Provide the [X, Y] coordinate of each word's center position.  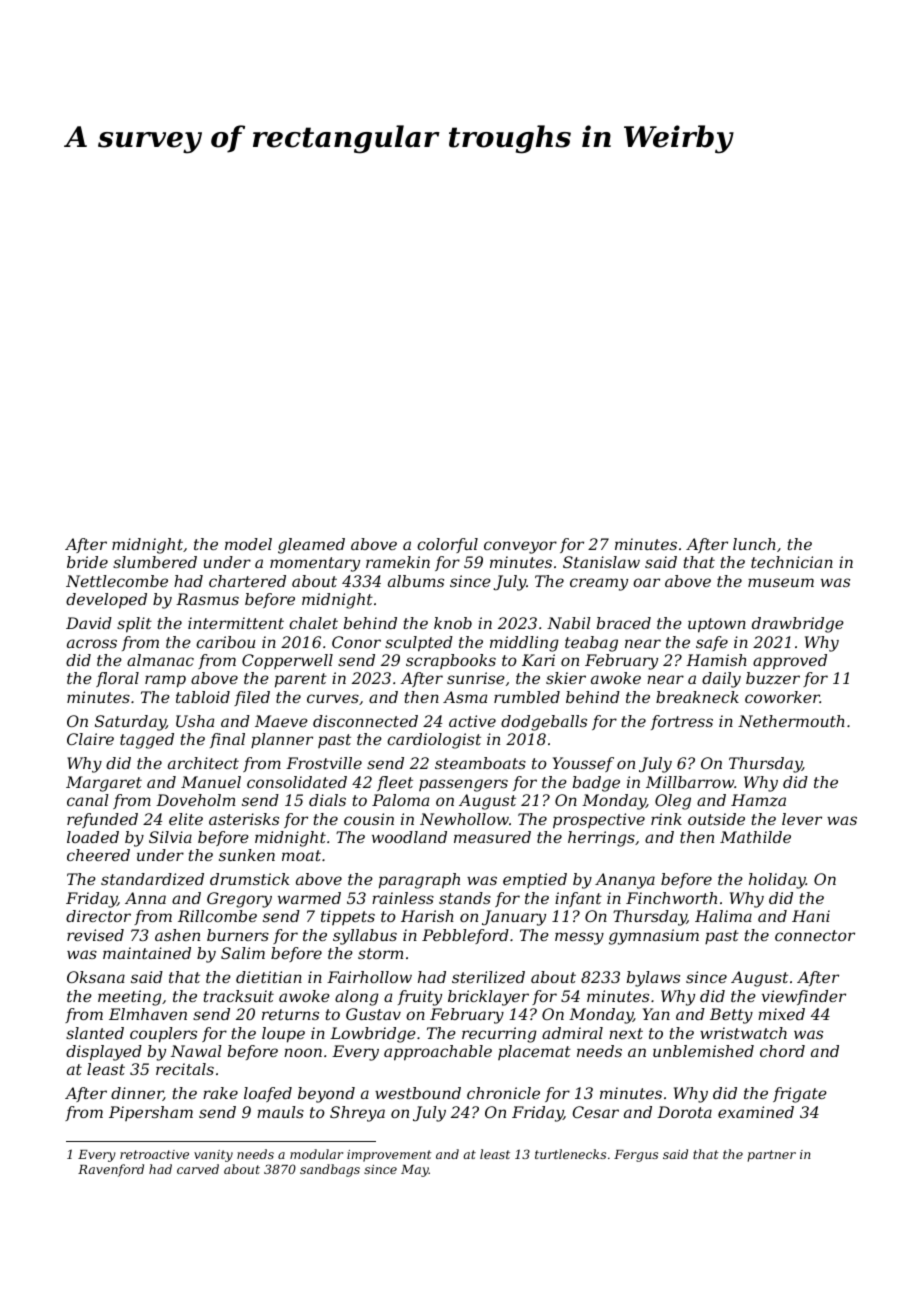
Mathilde [755, 837]
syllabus [365, 937]
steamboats [480, 763]
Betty [731, 1016]
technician [792, 562]
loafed [268, 1094]
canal [88, 800]
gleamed [311, 546]
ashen [177, 935]
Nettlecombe [117, 581]
